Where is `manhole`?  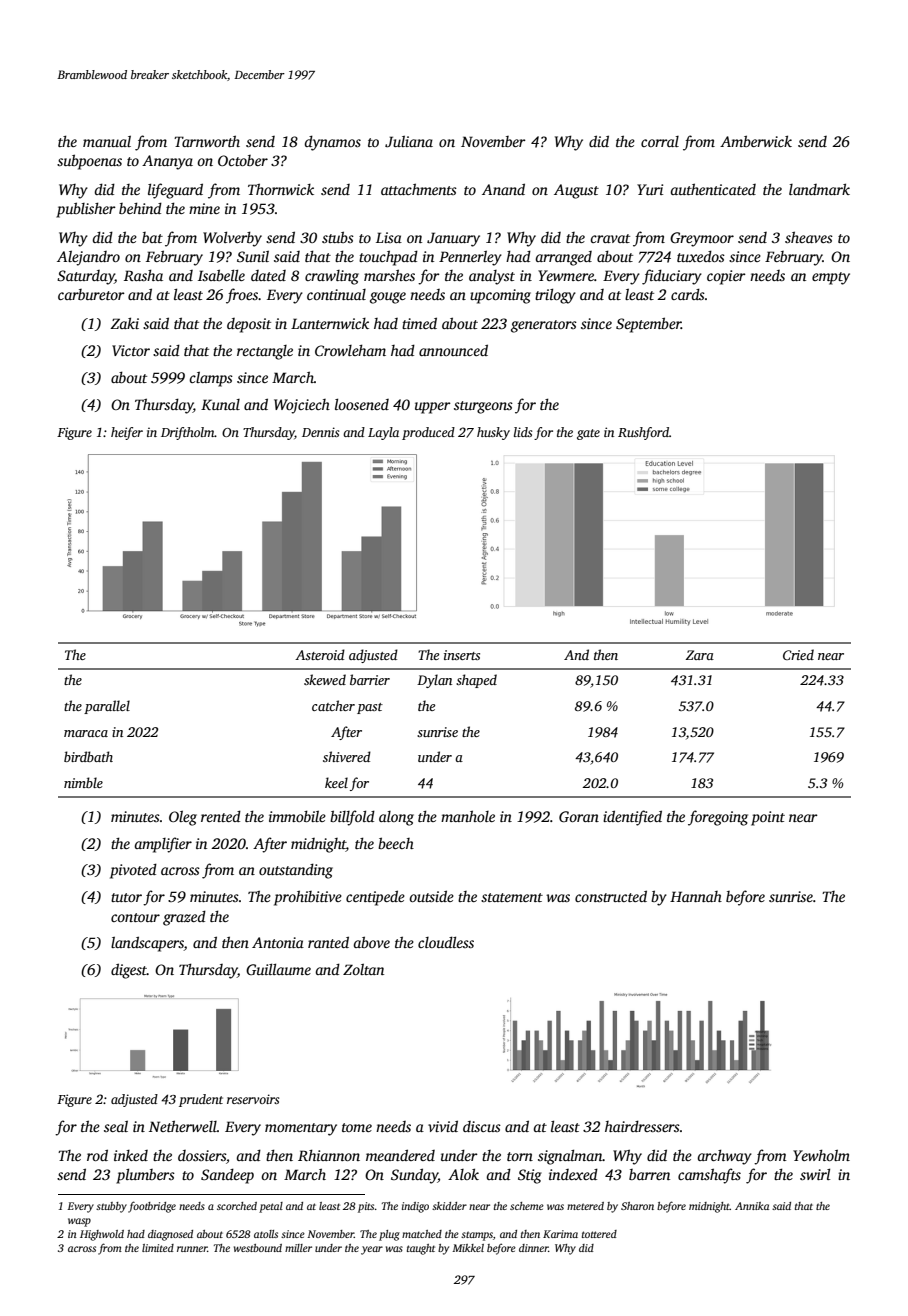 manhole is located at coordinates (468, 816).
